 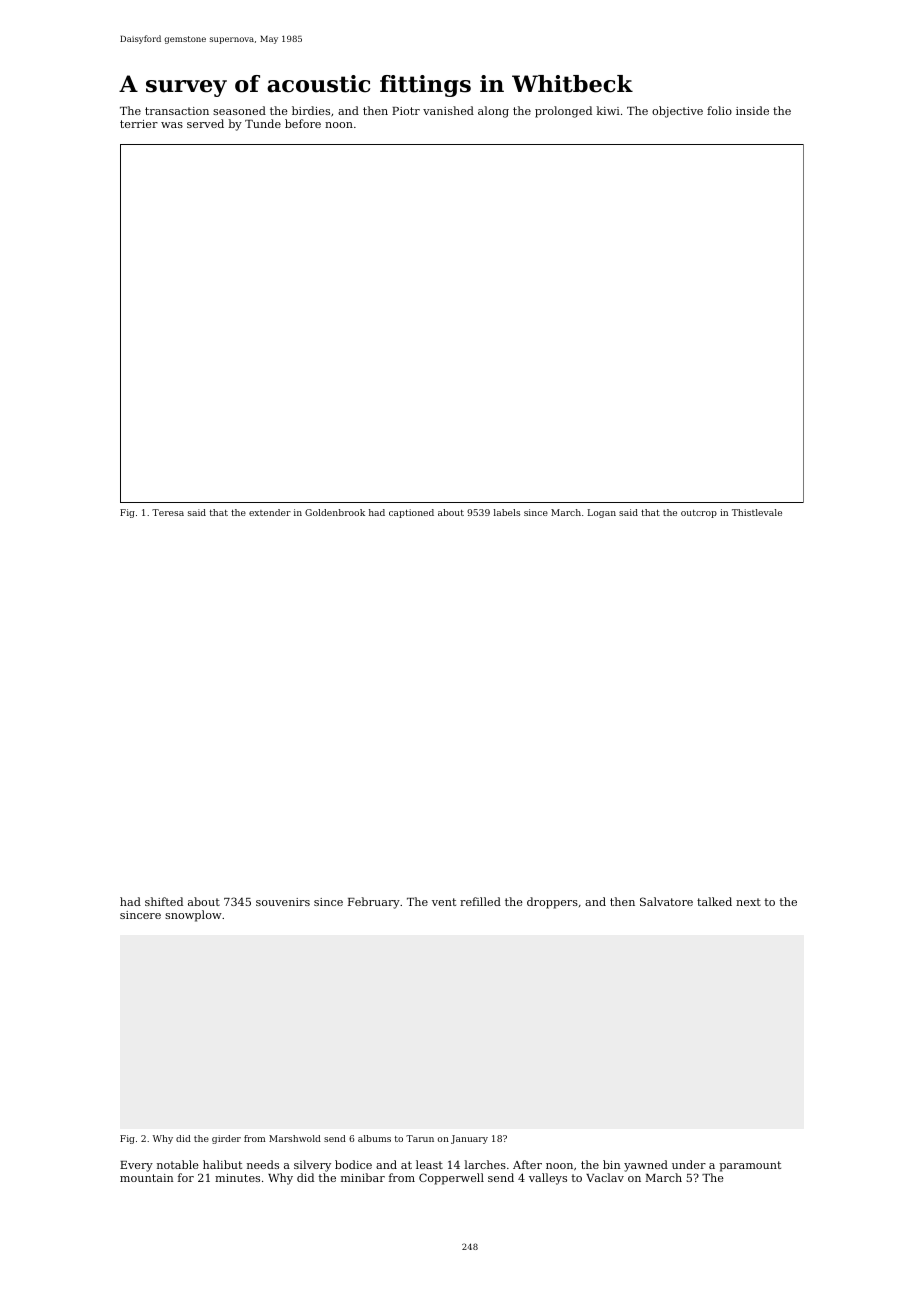 What do you see at coordinates (757, 512) in the document?
I see `Thistlevale` at bounding box center [757, 512].
